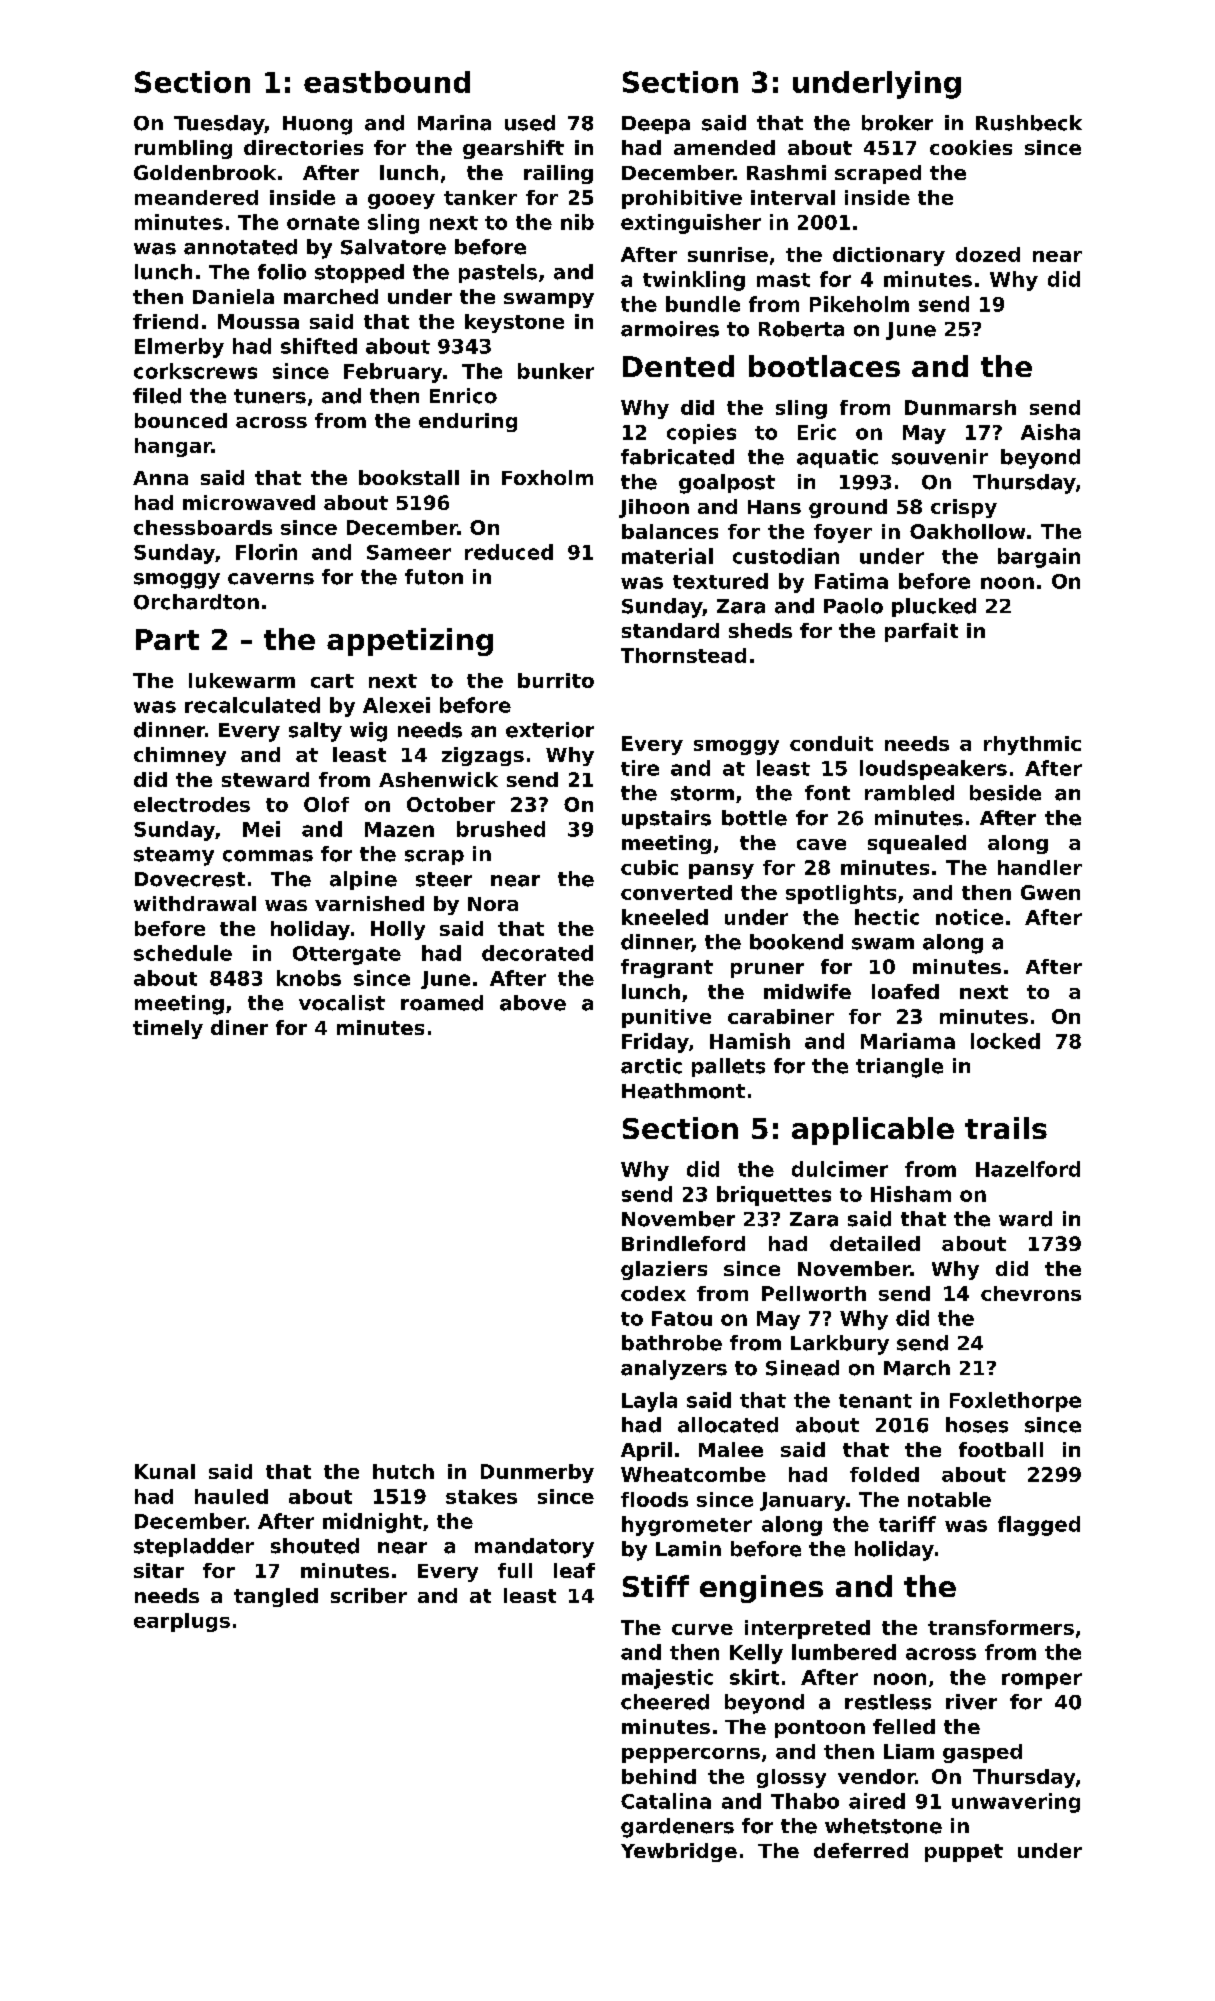  What do you see at coordinates (1029, 123) in the document?
I see `Rushbeck` at bounding box center [1029, 123].
